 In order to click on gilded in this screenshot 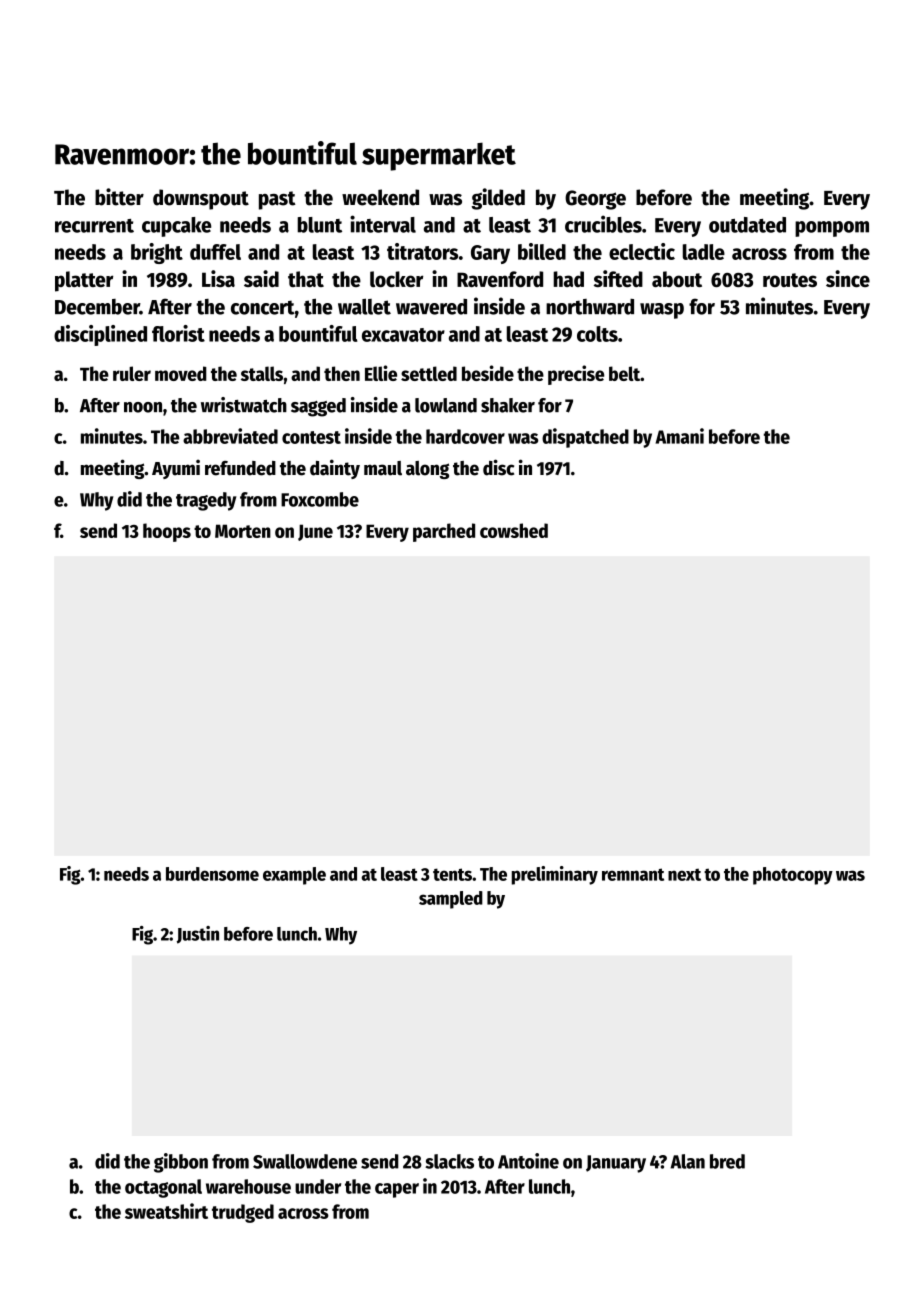, I will do `click(498, 199)`.
